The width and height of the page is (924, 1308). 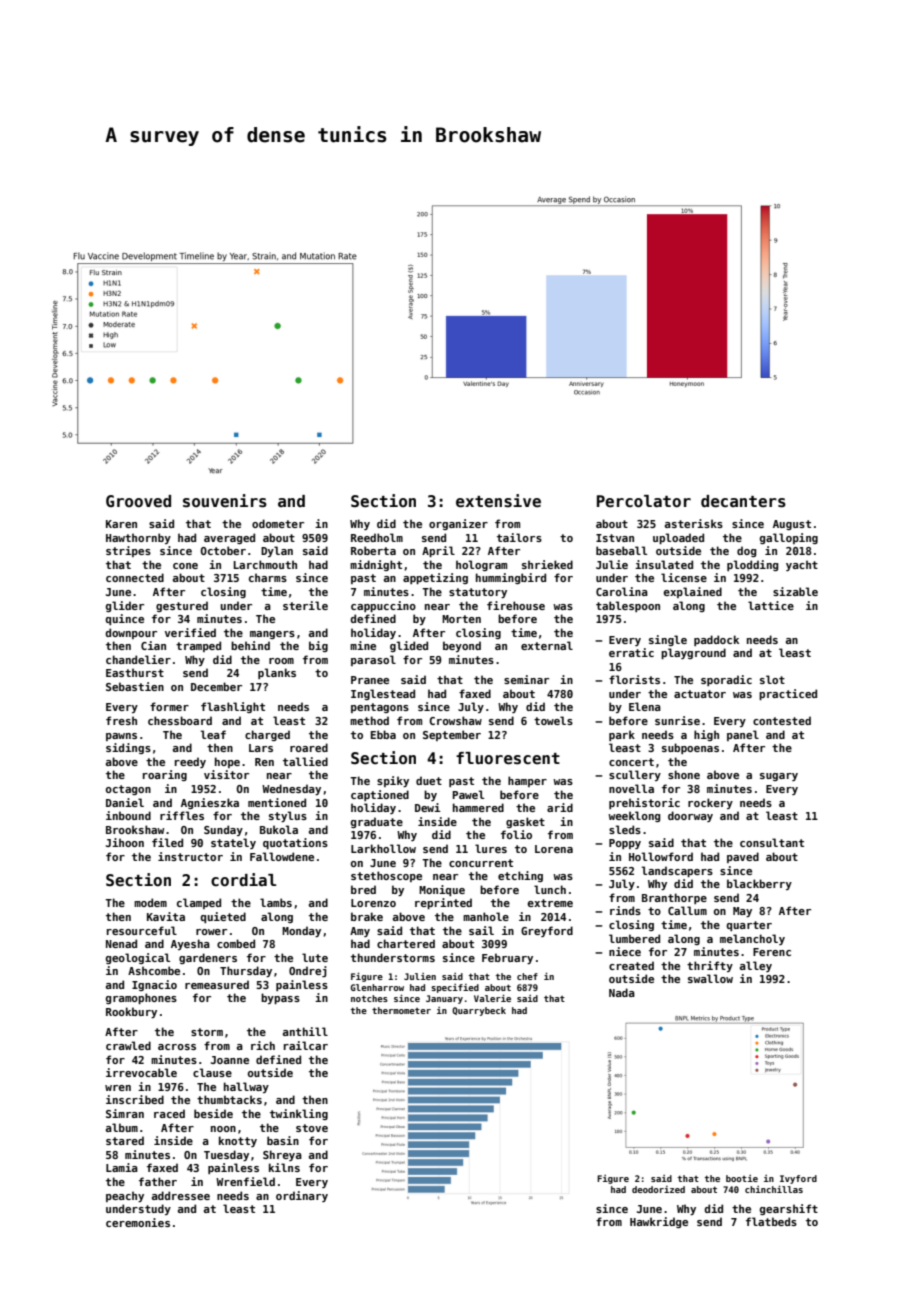 What do you see at coordinates (743, 501) in the page?
I see `decanters` at bounding box center [743, 501].
